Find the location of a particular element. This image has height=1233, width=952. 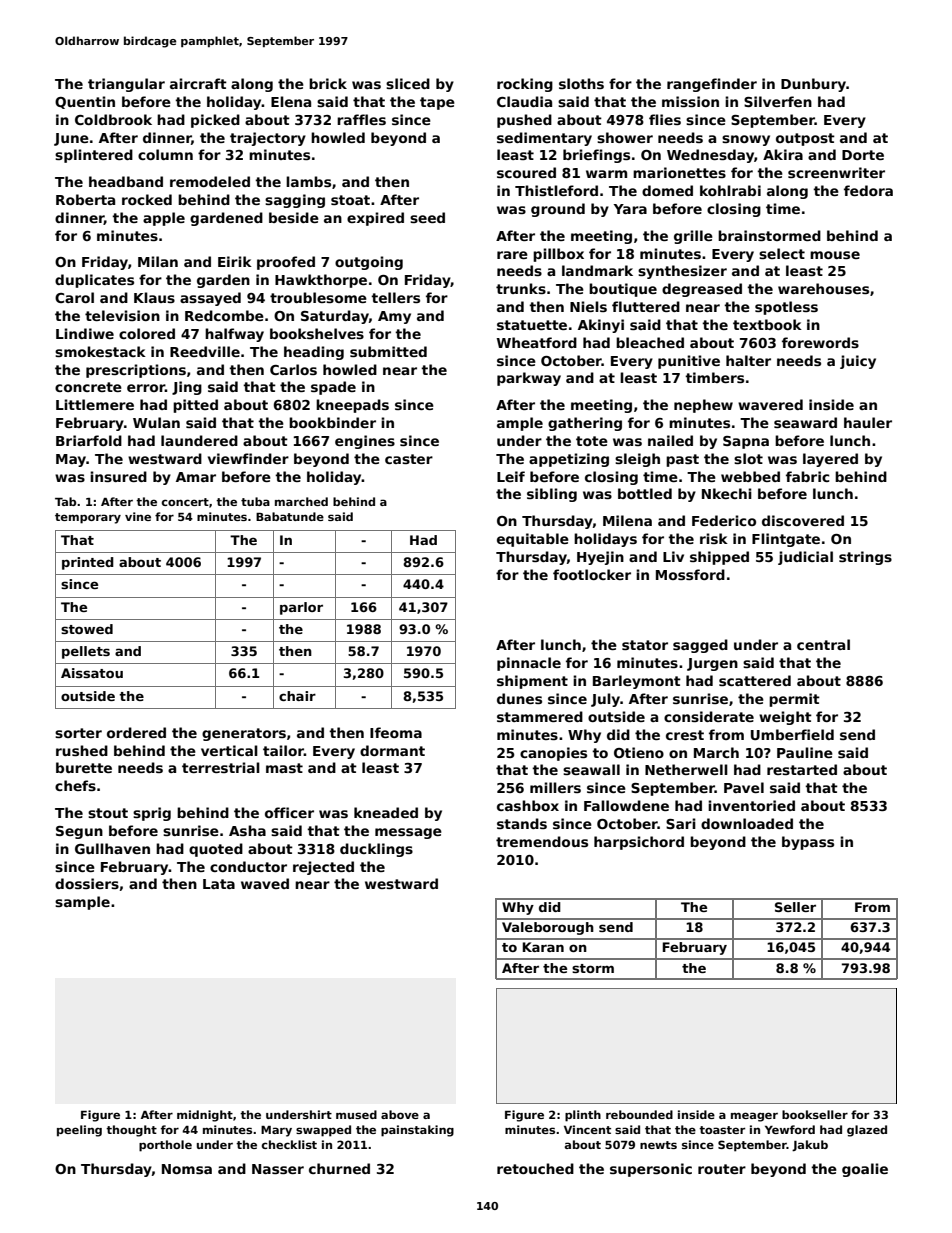

Jing is located at coordinates (187, 388).
